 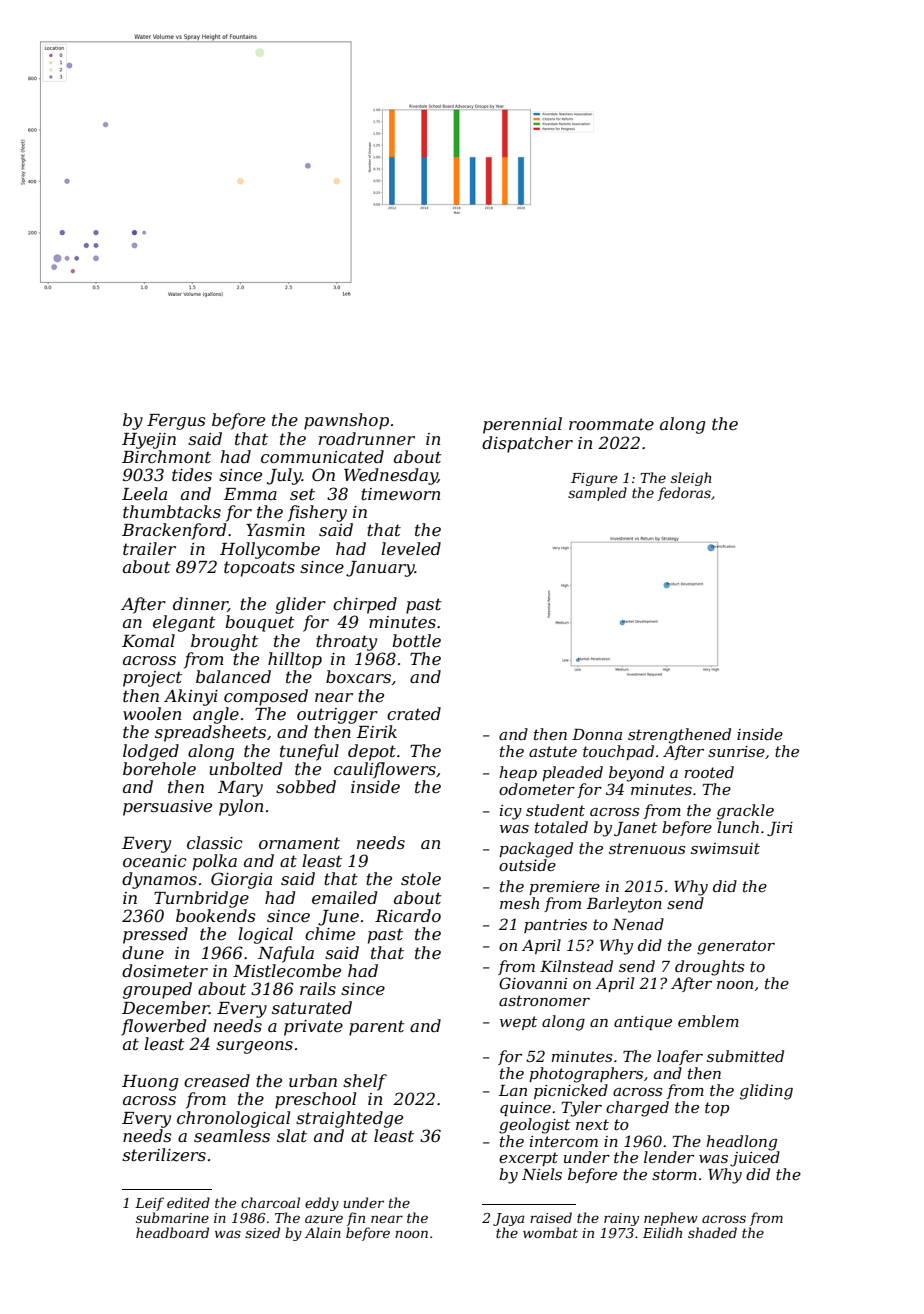 What do you see at coordinates (299, 843) in the screenshot?
I see `ornament` at bounding box center [299, 843].
